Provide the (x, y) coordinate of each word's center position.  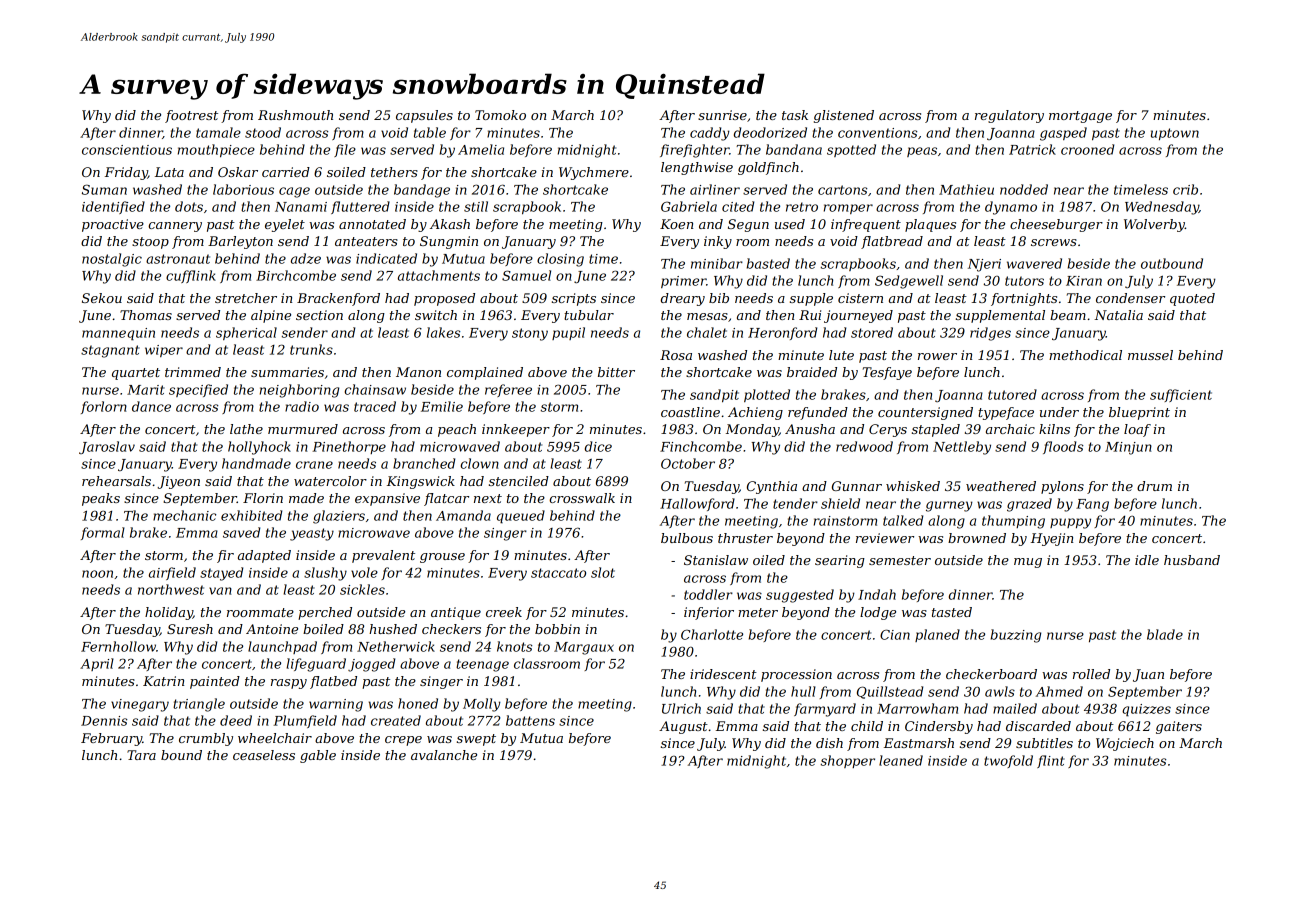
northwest (171, 589)
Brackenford (338, 299)
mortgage (1080, 117)
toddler (708, 594)
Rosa (676, 355)
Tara (141, 755)
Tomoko (500, 115)
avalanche (444, 755)
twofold (1008, 761)
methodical (1085, 355)
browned (977, 538)
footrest (191, 116)
